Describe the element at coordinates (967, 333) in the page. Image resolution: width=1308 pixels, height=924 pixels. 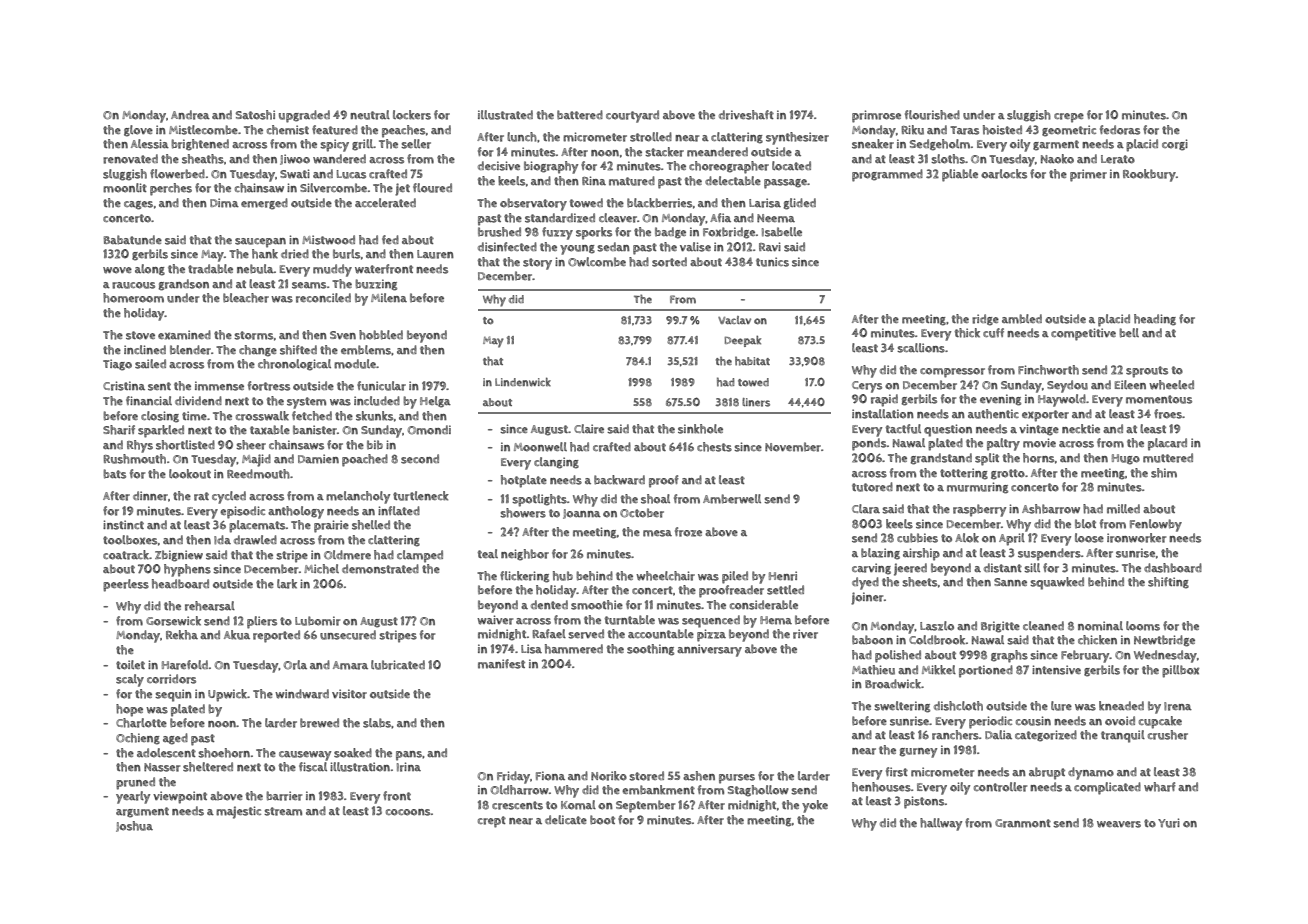
I see `thick` at that location.
